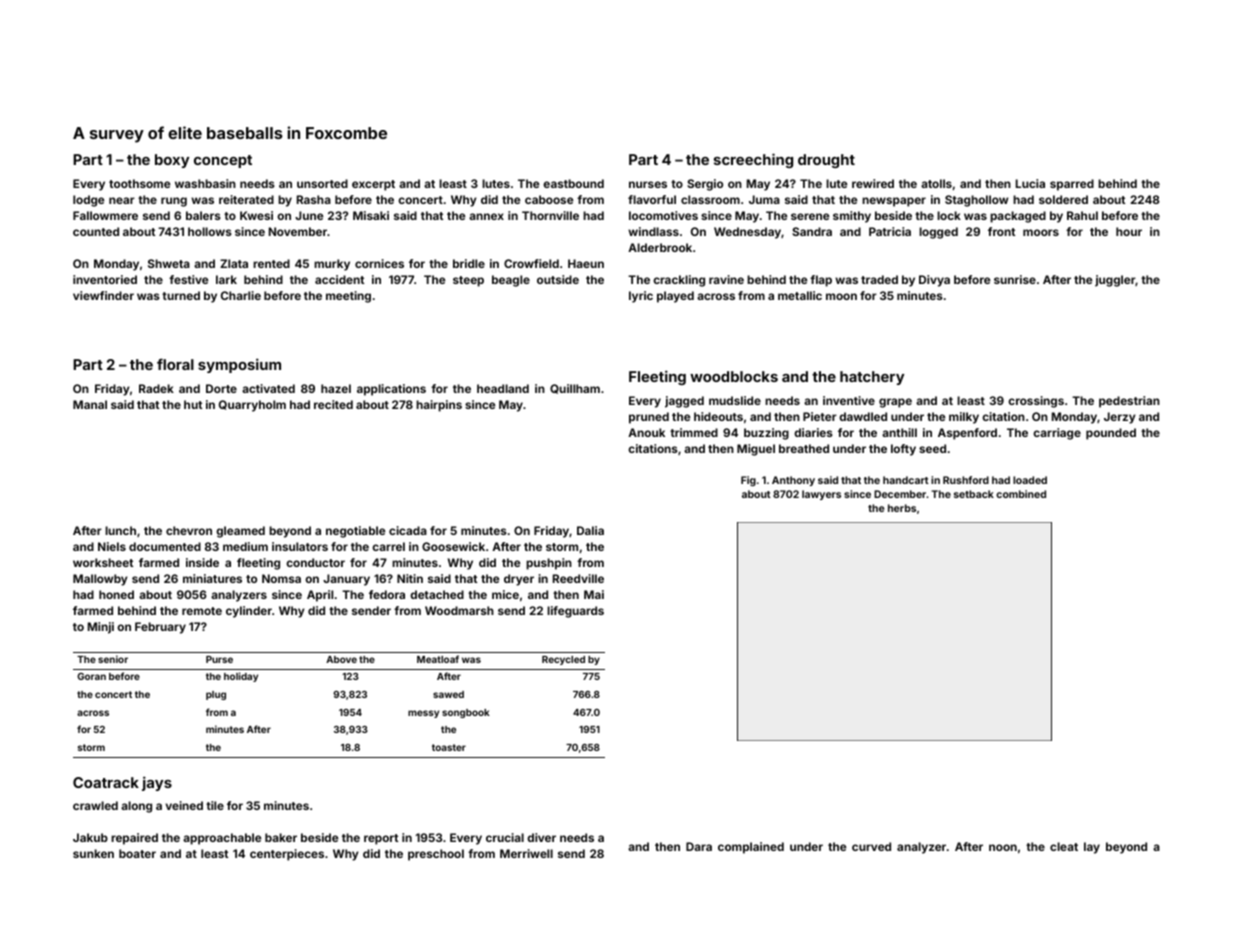  What do you see at coordinates (339, 279) in the document?
I see `accident` at bounding box center [339, 279].
